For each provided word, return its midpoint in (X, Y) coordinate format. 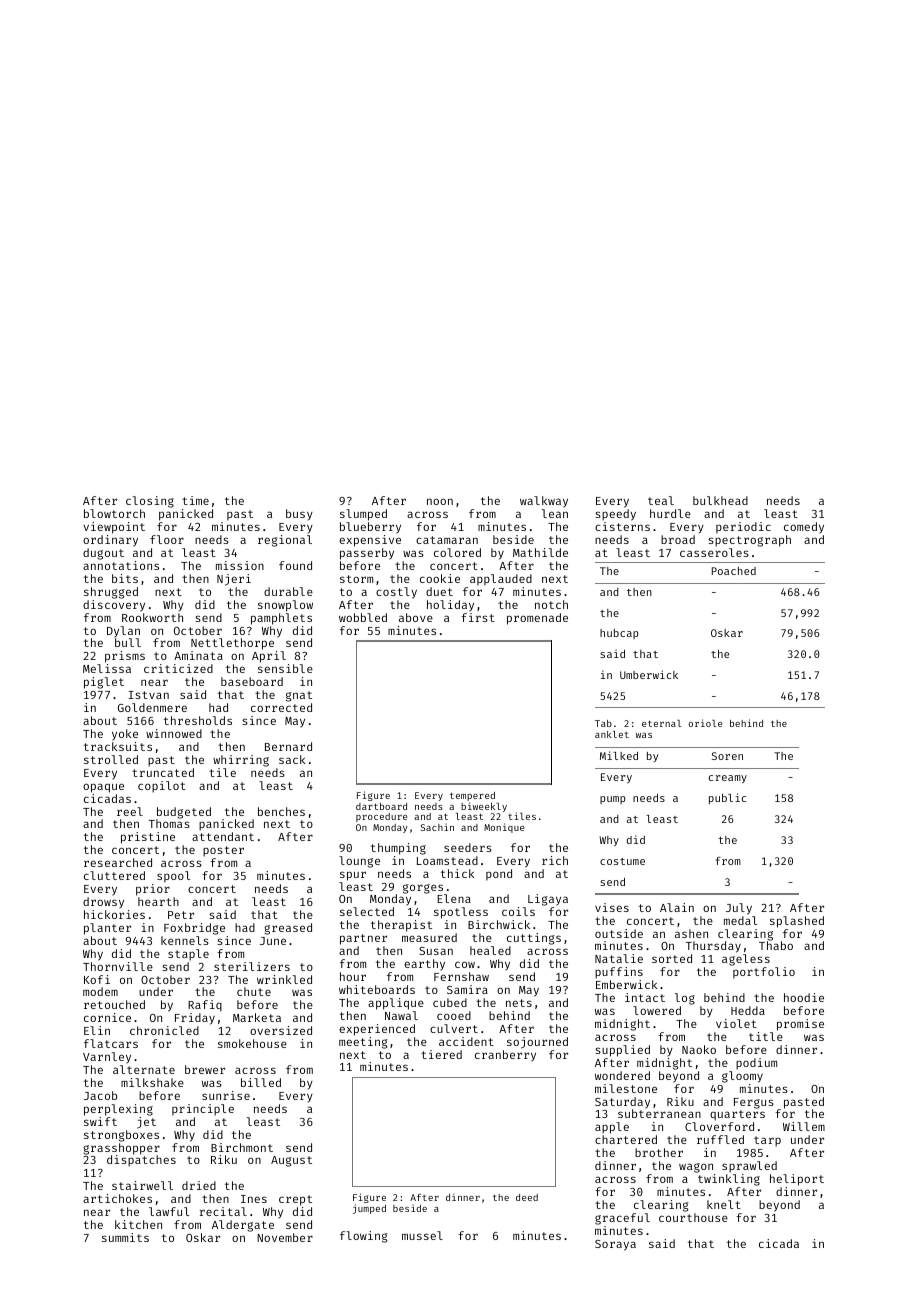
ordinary (110, 541)
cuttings (534, 939)
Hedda (748, 1010)
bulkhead (720, 500)
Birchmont (242, 1147)
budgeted (184, 813)
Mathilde (540, 552)
